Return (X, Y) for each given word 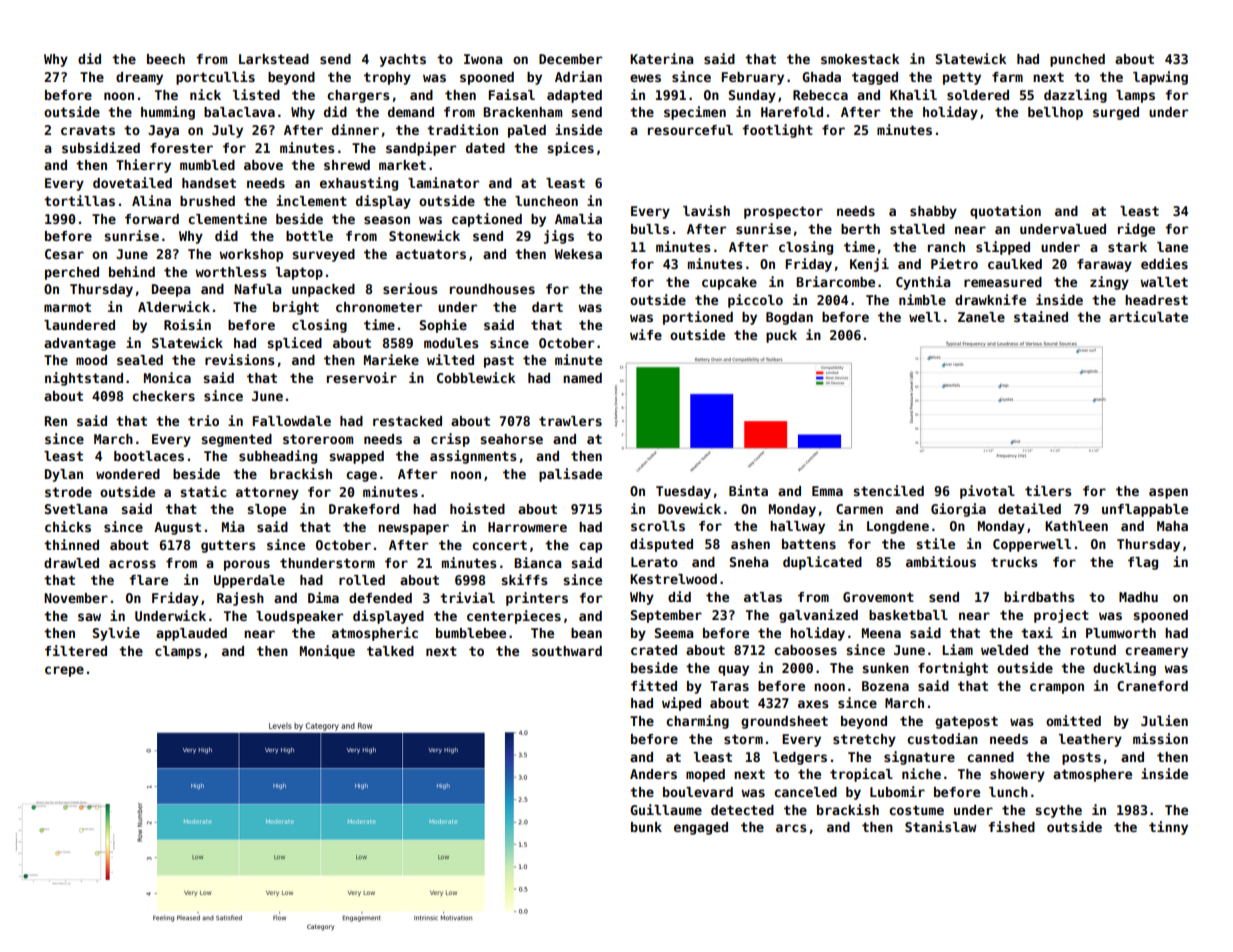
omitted (1073, 720)
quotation (1005, 212)
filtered (76, 650)
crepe (64, 671)
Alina (151, 200)
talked (390, 651)
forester (181, 148)
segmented (236, 440)
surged (1116, 113)
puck (781, 336)
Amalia (578, 218)
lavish (706, 210)
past (499, 361)
